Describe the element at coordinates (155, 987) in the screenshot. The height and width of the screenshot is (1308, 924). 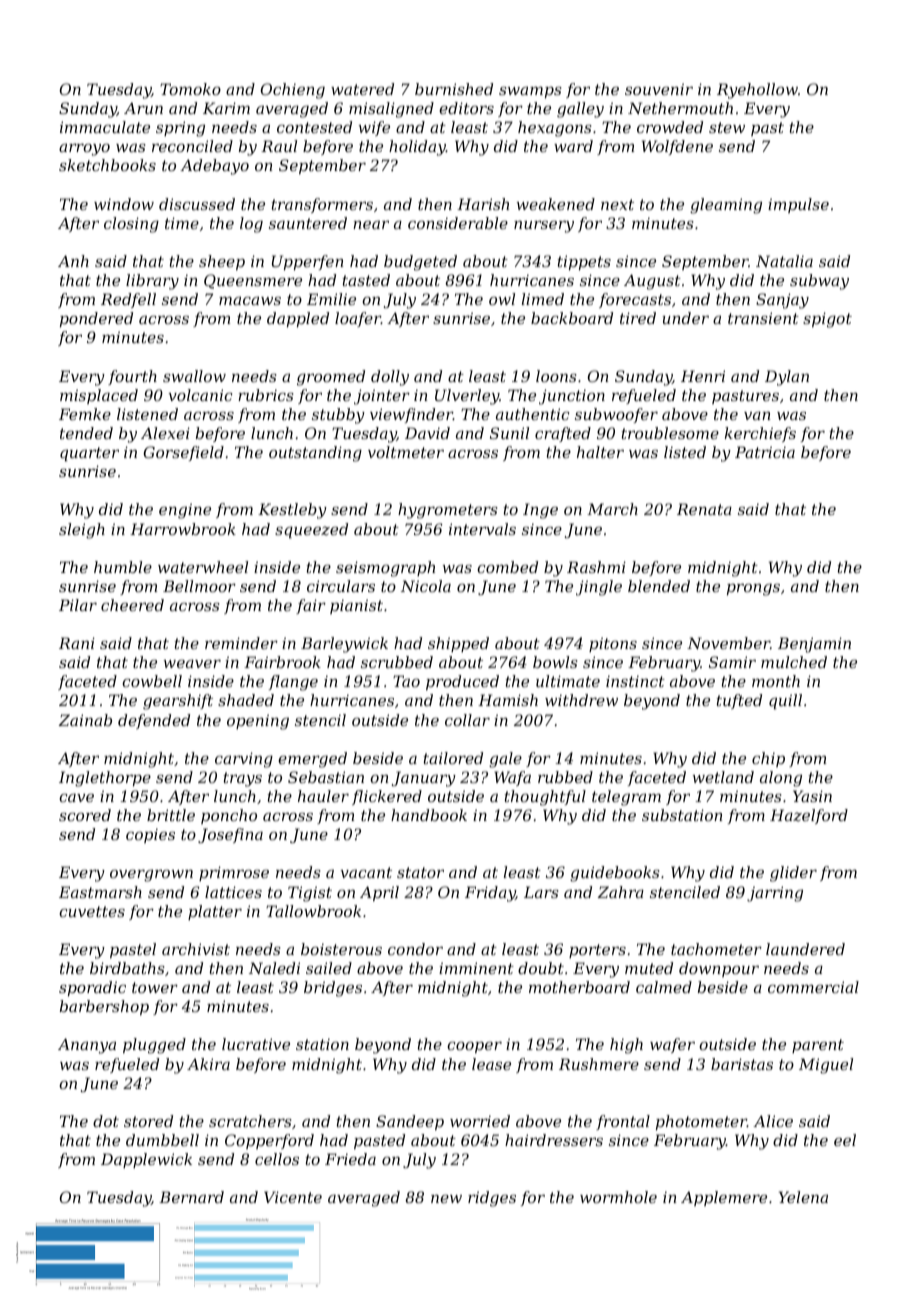
I see `tower` at that location.
